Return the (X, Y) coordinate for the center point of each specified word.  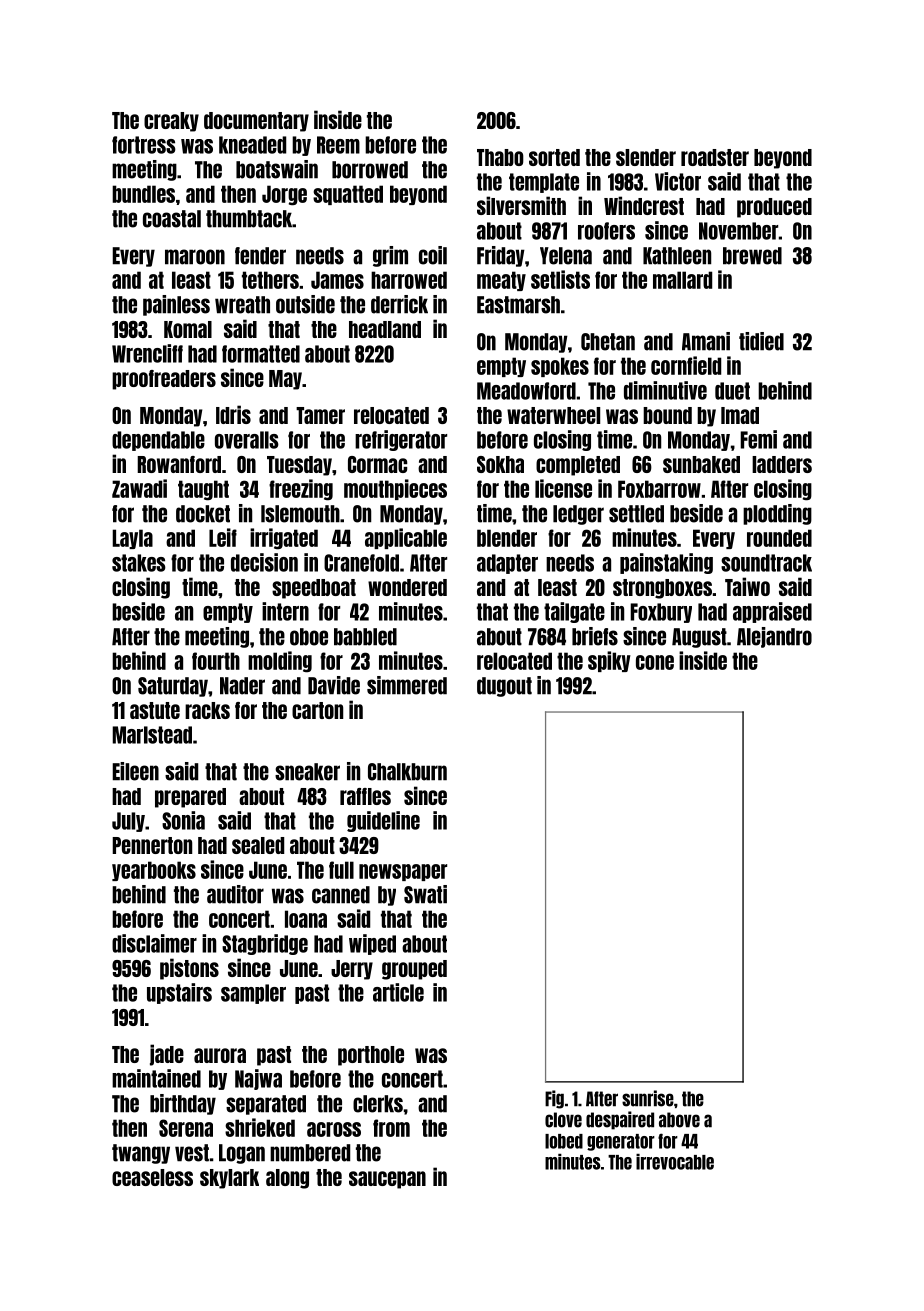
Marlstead (152, 735)
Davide (334, 685)
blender (507, 538)
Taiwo (747, 586)
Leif (223, 537)
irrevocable (675, 1162)
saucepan (387, 1180)
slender (646, 157)
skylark (229, 1179)
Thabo (500, 157)
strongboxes (662, 589)
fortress (144, 145)
